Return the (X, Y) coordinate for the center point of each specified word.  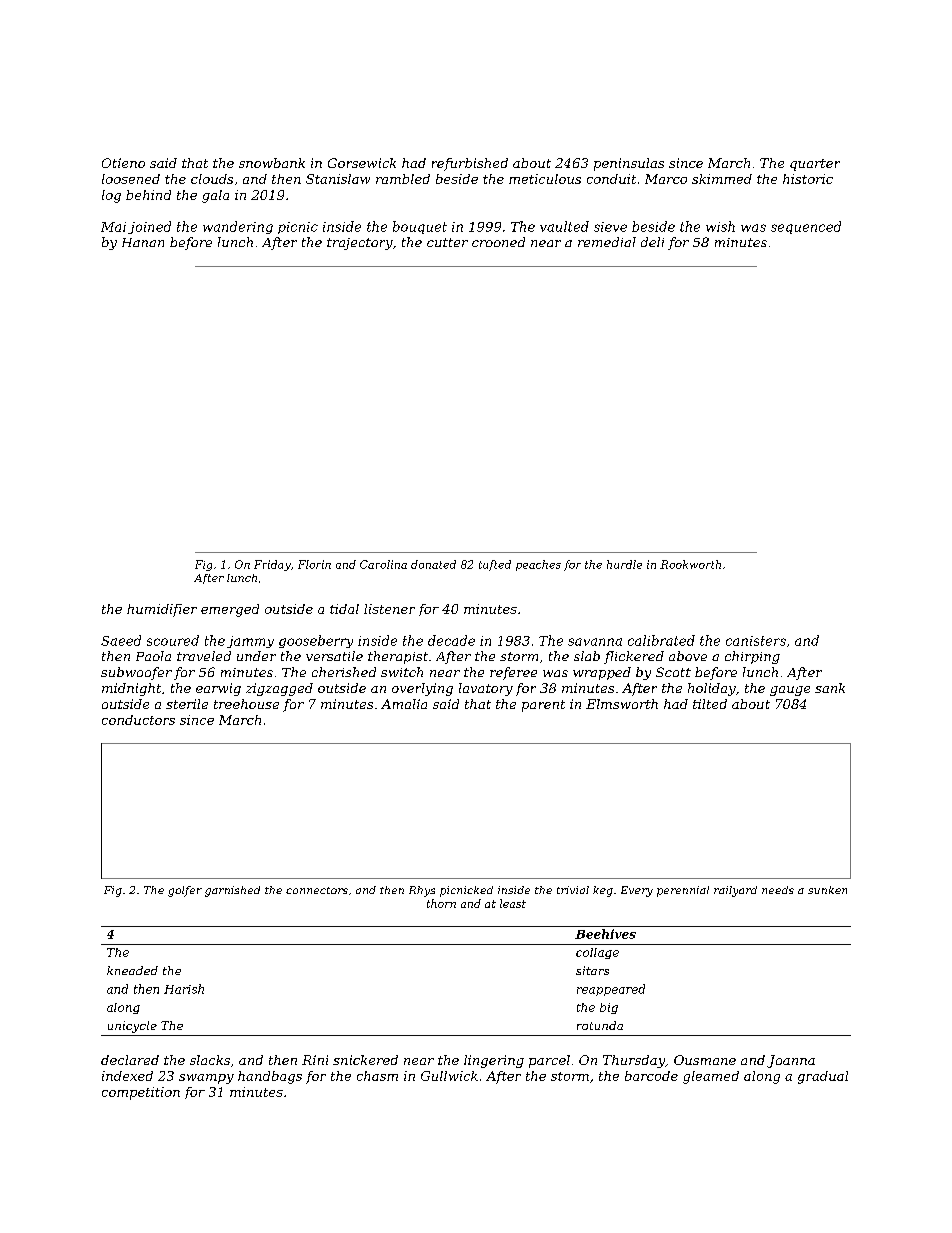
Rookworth (690, 564)
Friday (272, 565)
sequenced (806, 227)
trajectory (360, 244)
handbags (270, 1077)
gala (215, 196)
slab (587, 656)
